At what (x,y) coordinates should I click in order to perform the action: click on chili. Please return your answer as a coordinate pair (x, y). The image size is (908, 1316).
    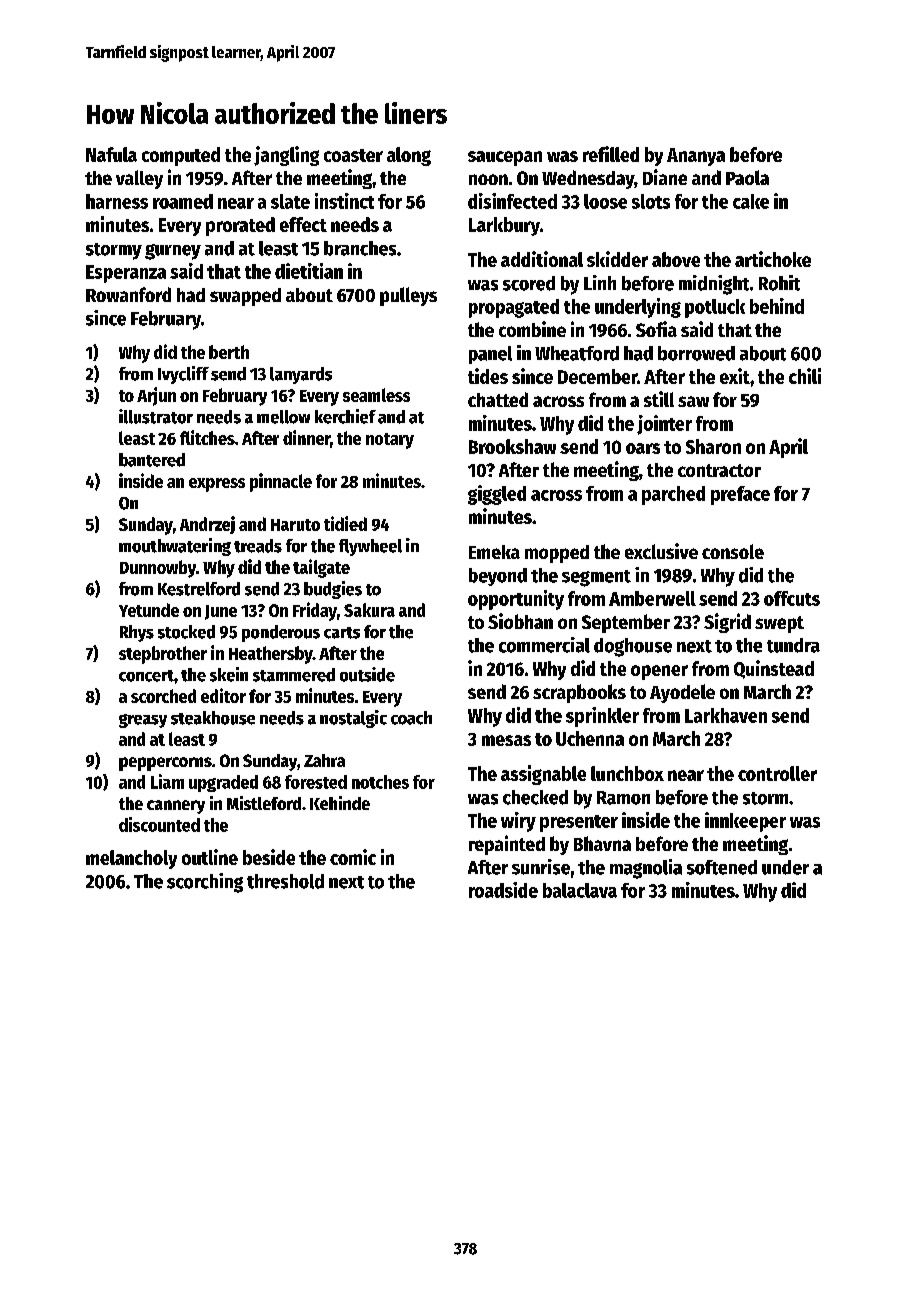
    Looking at the image, I should click on (805, 376).
